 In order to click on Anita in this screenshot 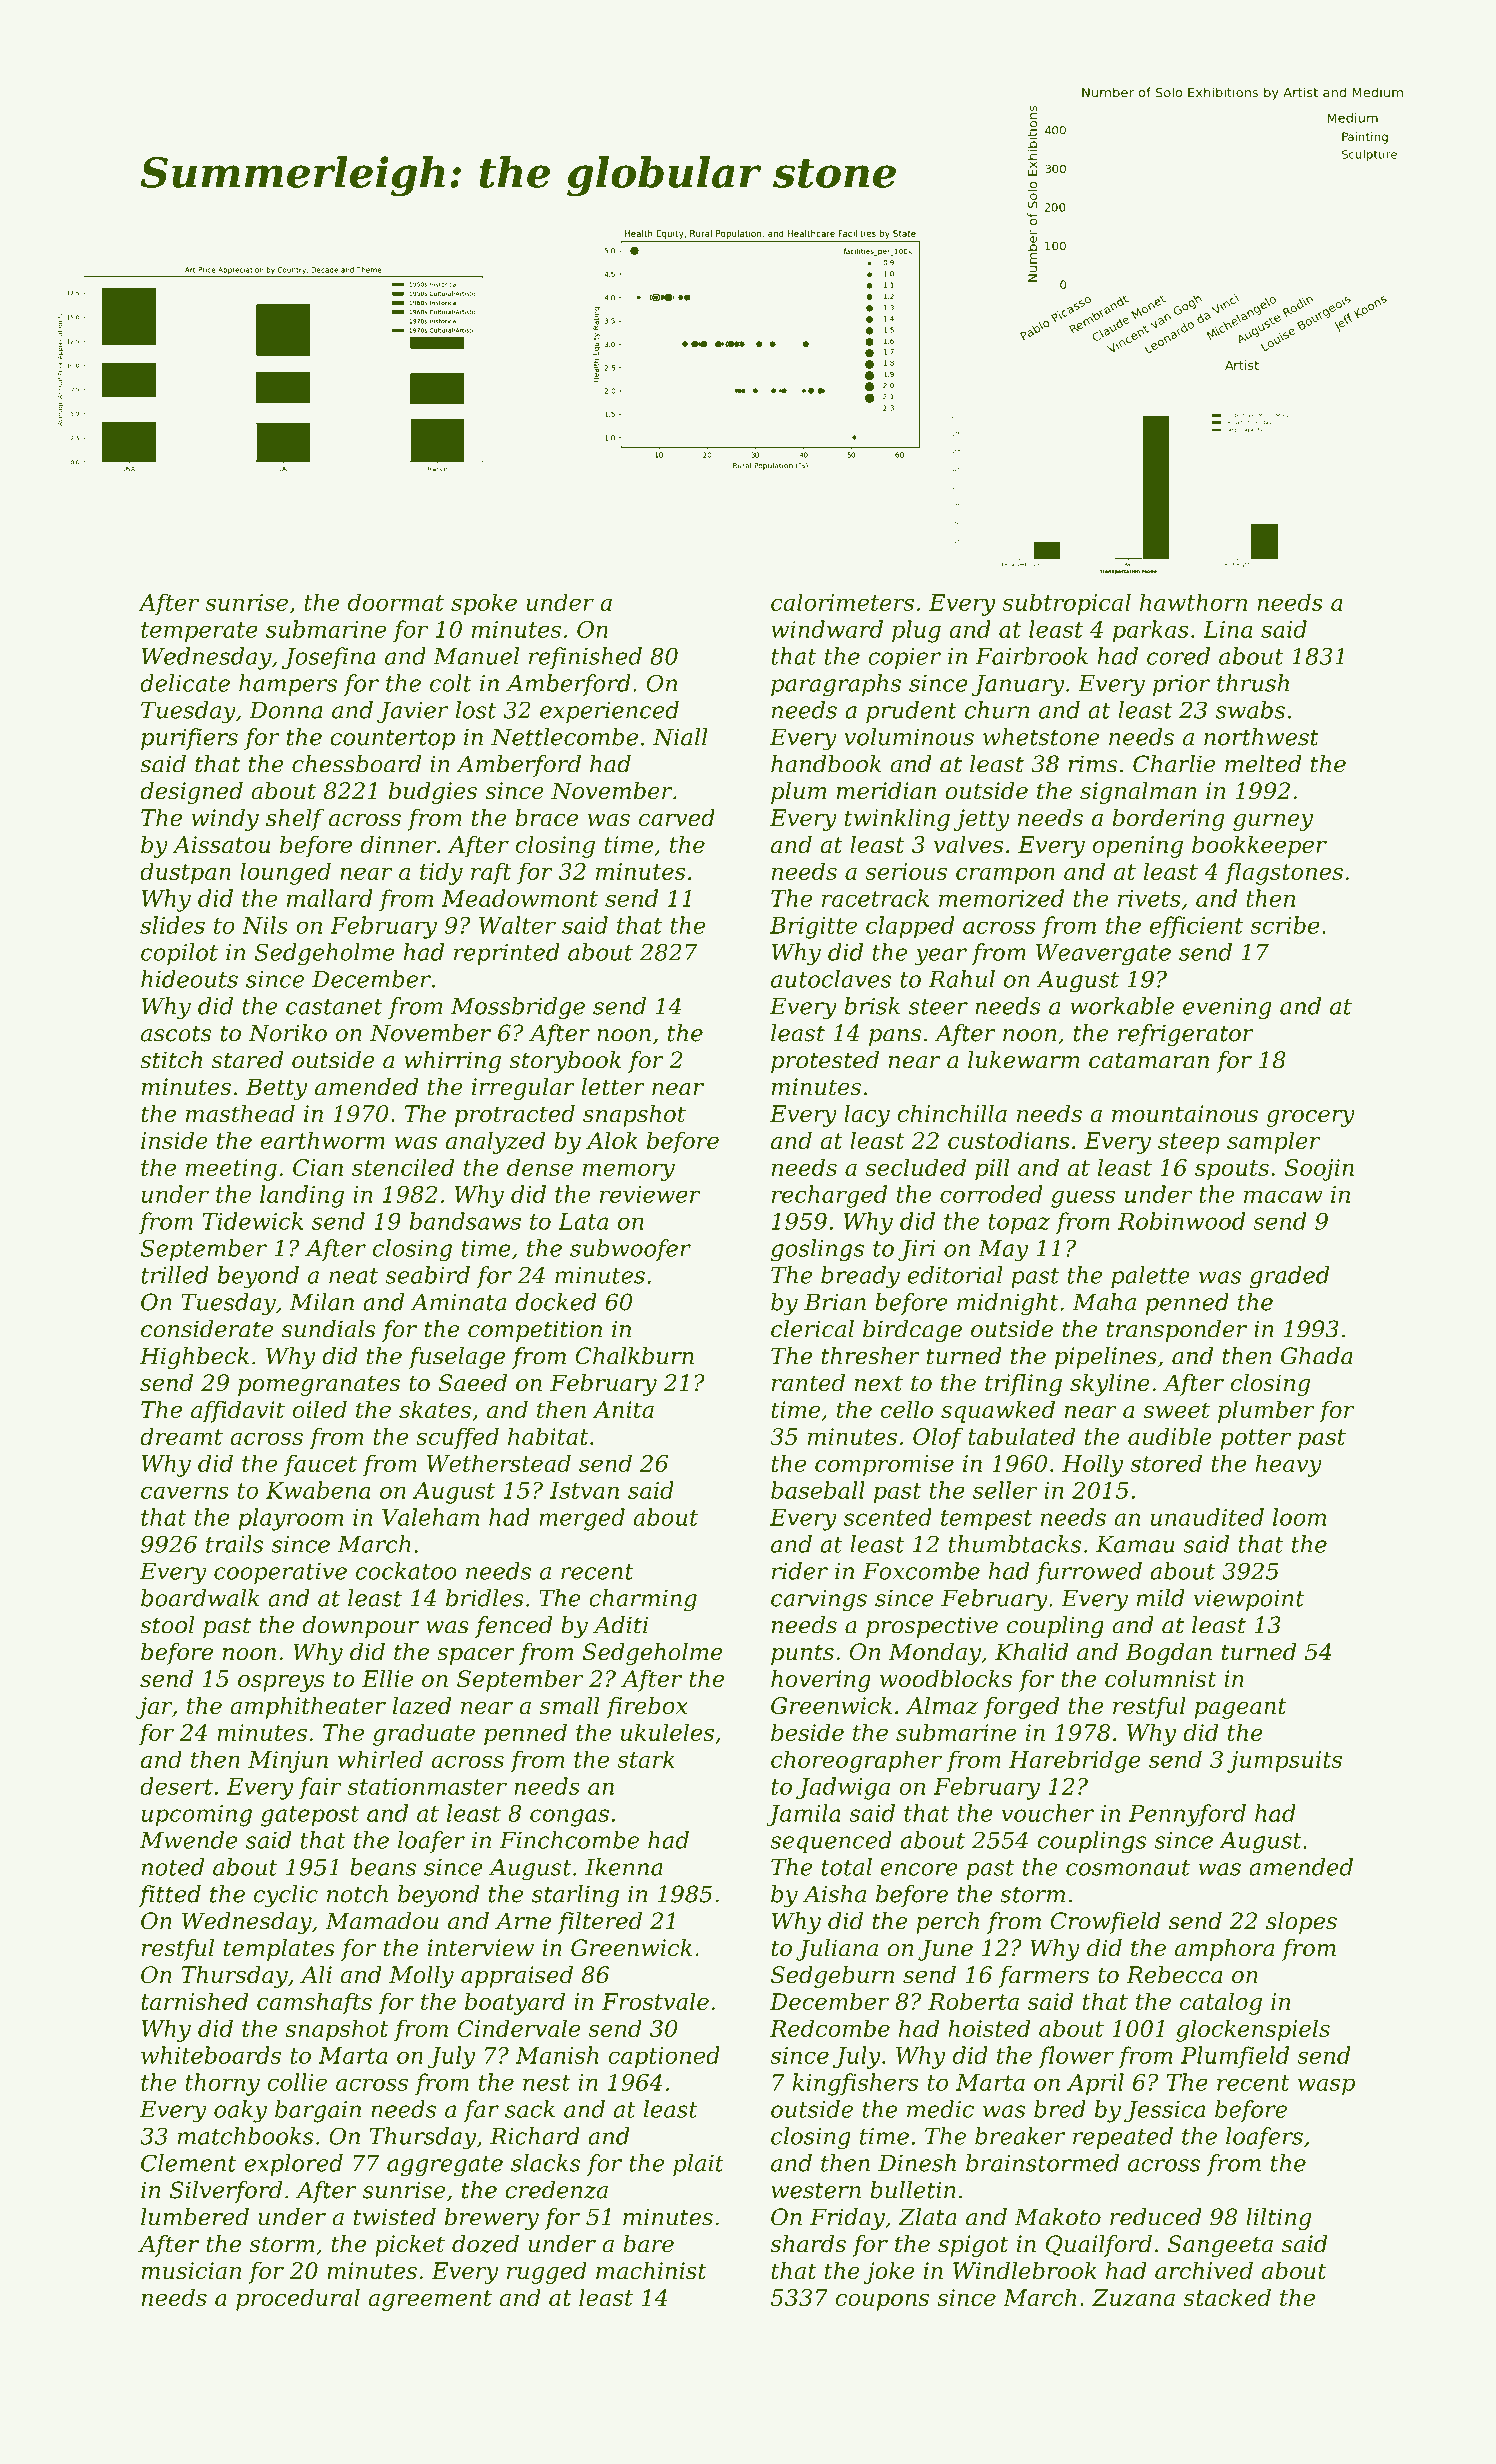, I will do `click(623, 1409)`.
